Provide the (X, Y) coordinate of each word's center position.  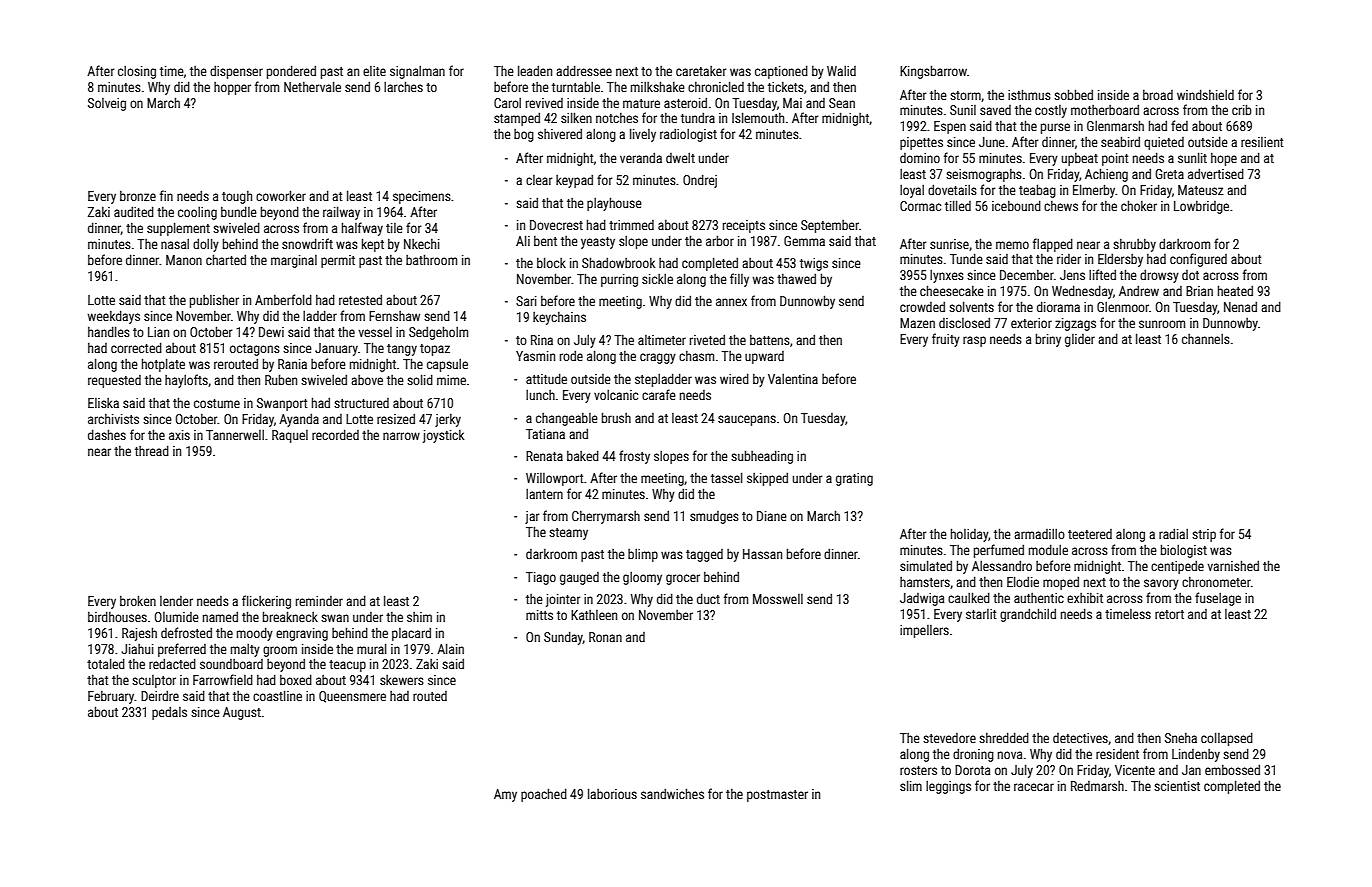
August (242, 713)
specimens (422, 197)
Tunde (966, 258)
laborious (612, 793)
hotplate (163, 365)
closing (137, 72)
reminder (319, 601)
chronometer (1216, 582)
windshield (1205, 94)
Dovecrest (556, 225)
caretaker (701, 71)
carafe (659, 394)
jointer (563, 600)
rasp (974, 341)
